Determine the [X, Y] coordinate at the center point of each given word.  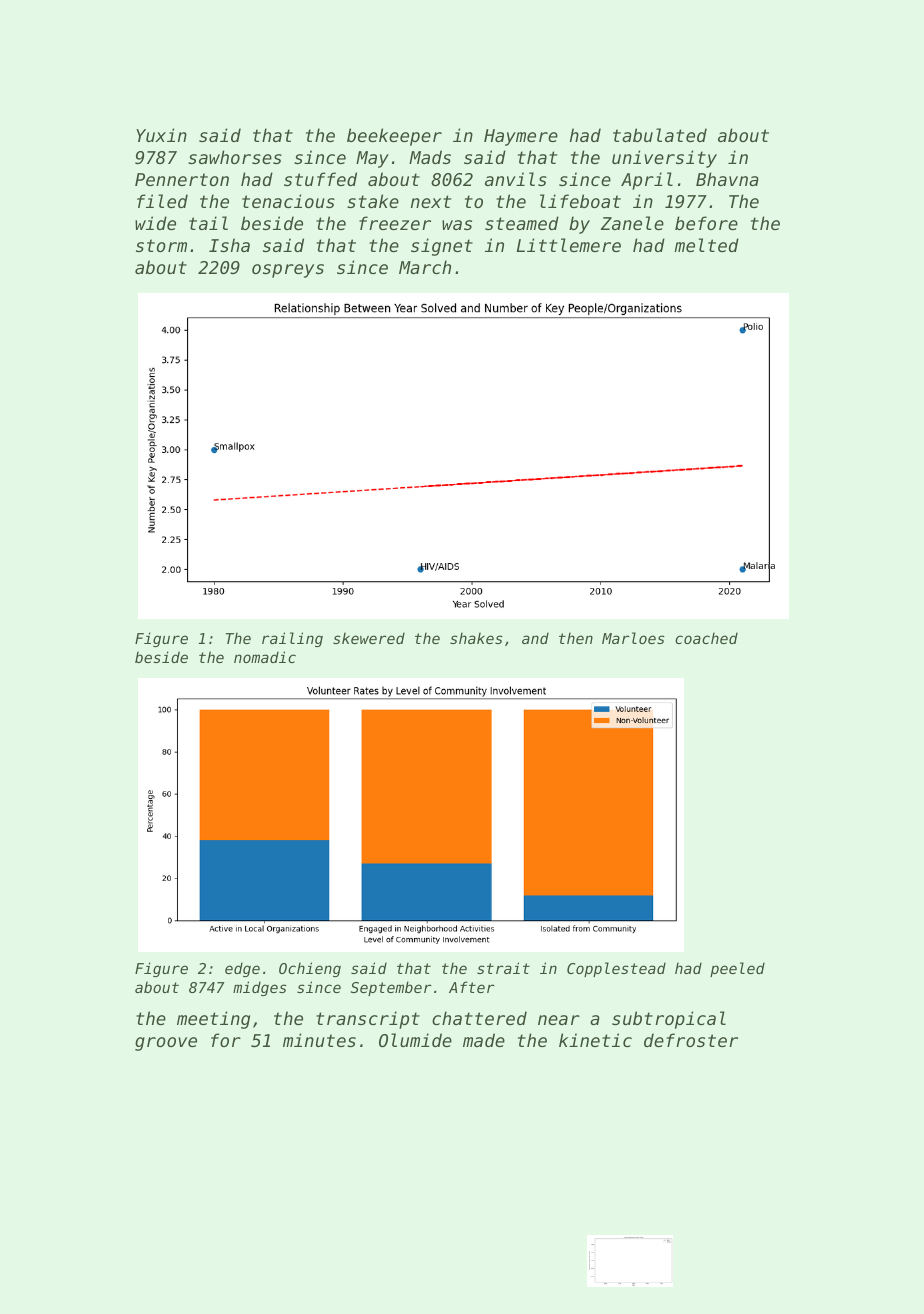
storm [161, 245]
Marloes [633, 638]
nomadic [265, 657]
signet [442, 247]
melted [706, 245]
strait [503, 968]
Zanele [632, 223]
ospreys [288, 271]
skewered [369, 638]
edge [242, 969]
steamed [522, 223]
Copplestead [616, 969]
